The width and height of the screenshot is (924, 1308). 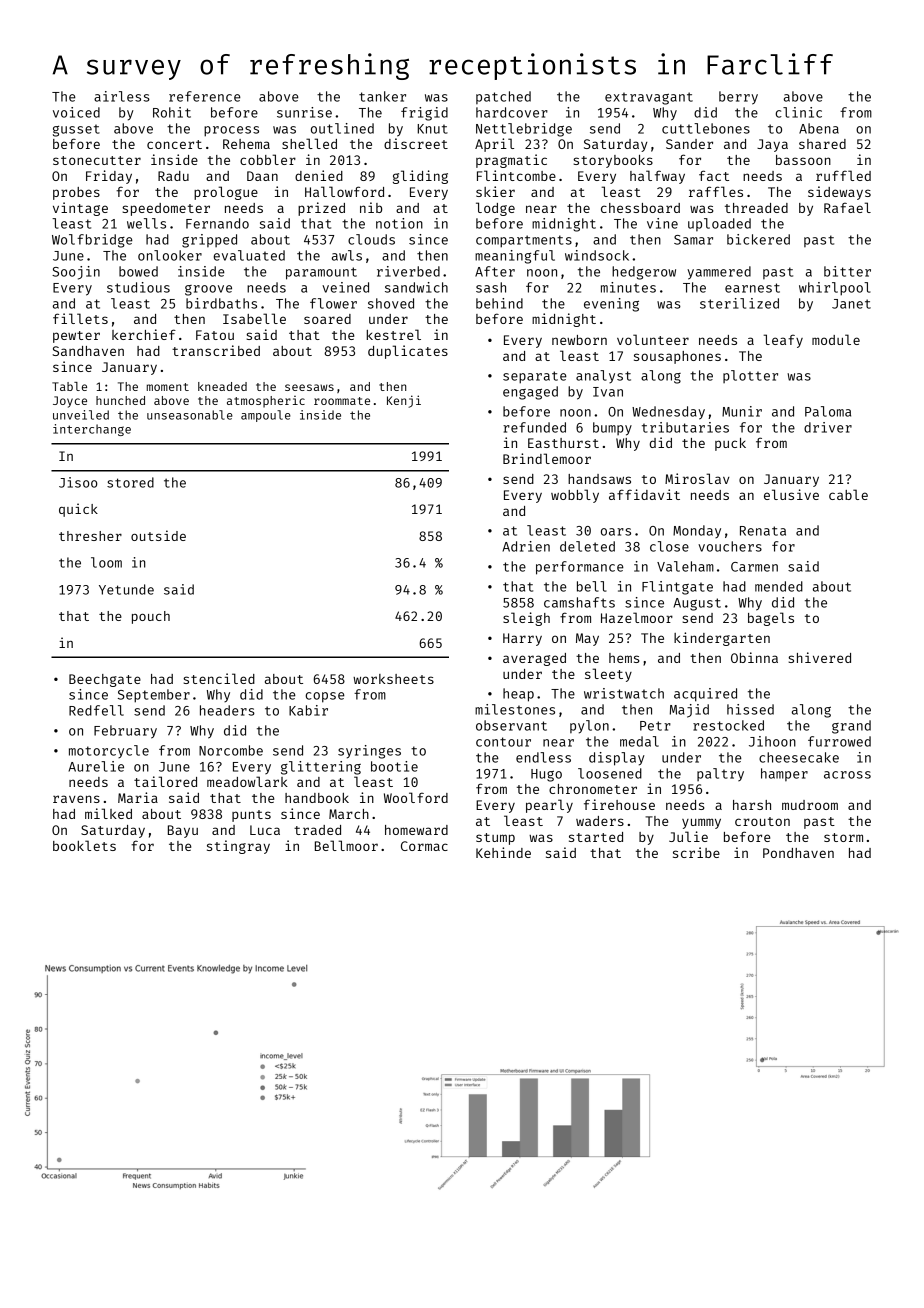 What do you see at coordinates (416, 797) in the screenshot?
I see `Woolford` at bounding box center [416, 797].
